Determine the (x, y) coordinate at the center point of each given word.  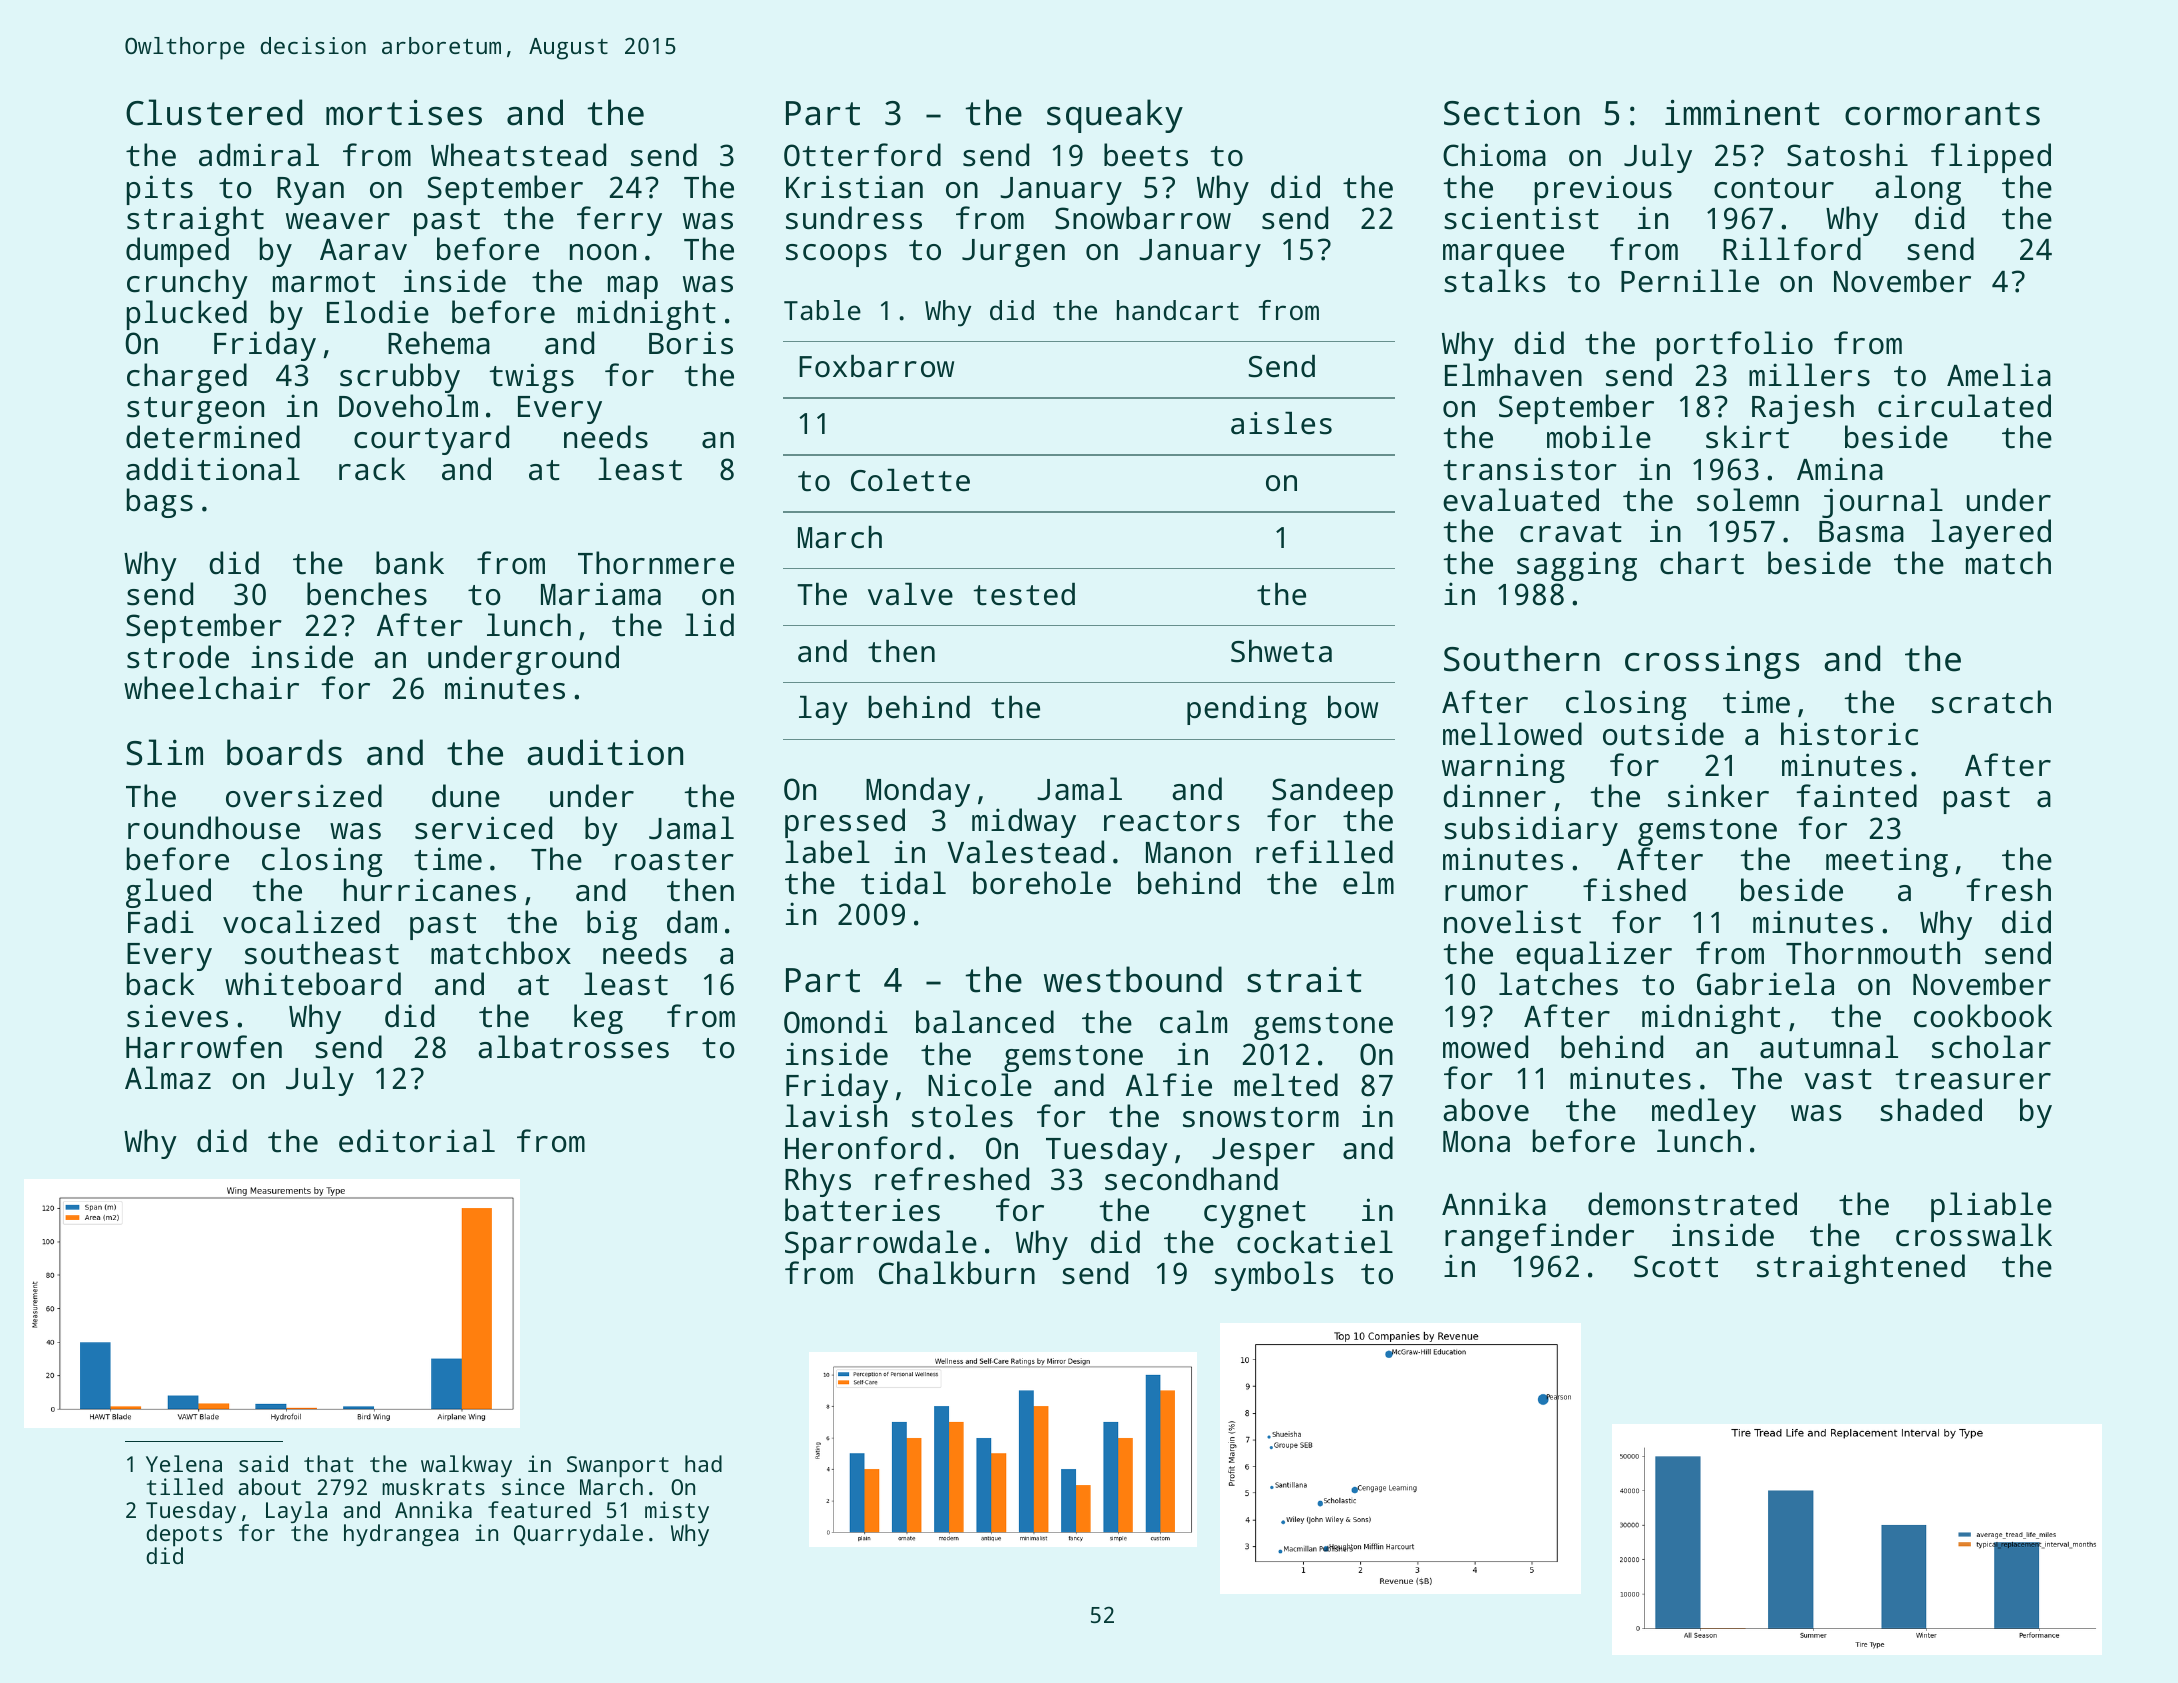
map (633, 287)
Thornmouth (1873, 953)
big (612, 925)
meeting (1887, 862)
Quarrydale (578, 1535)
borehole (1042, 883)
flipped (1991, 158)
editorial (417, 1141)
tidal (903, 883)
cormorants (1942, 114)
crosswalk (1974, 1235)
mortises (404, 113)
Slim (165, 752)
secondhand (1191, 1179)
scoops (836, 255)
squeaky (1115, 116)
